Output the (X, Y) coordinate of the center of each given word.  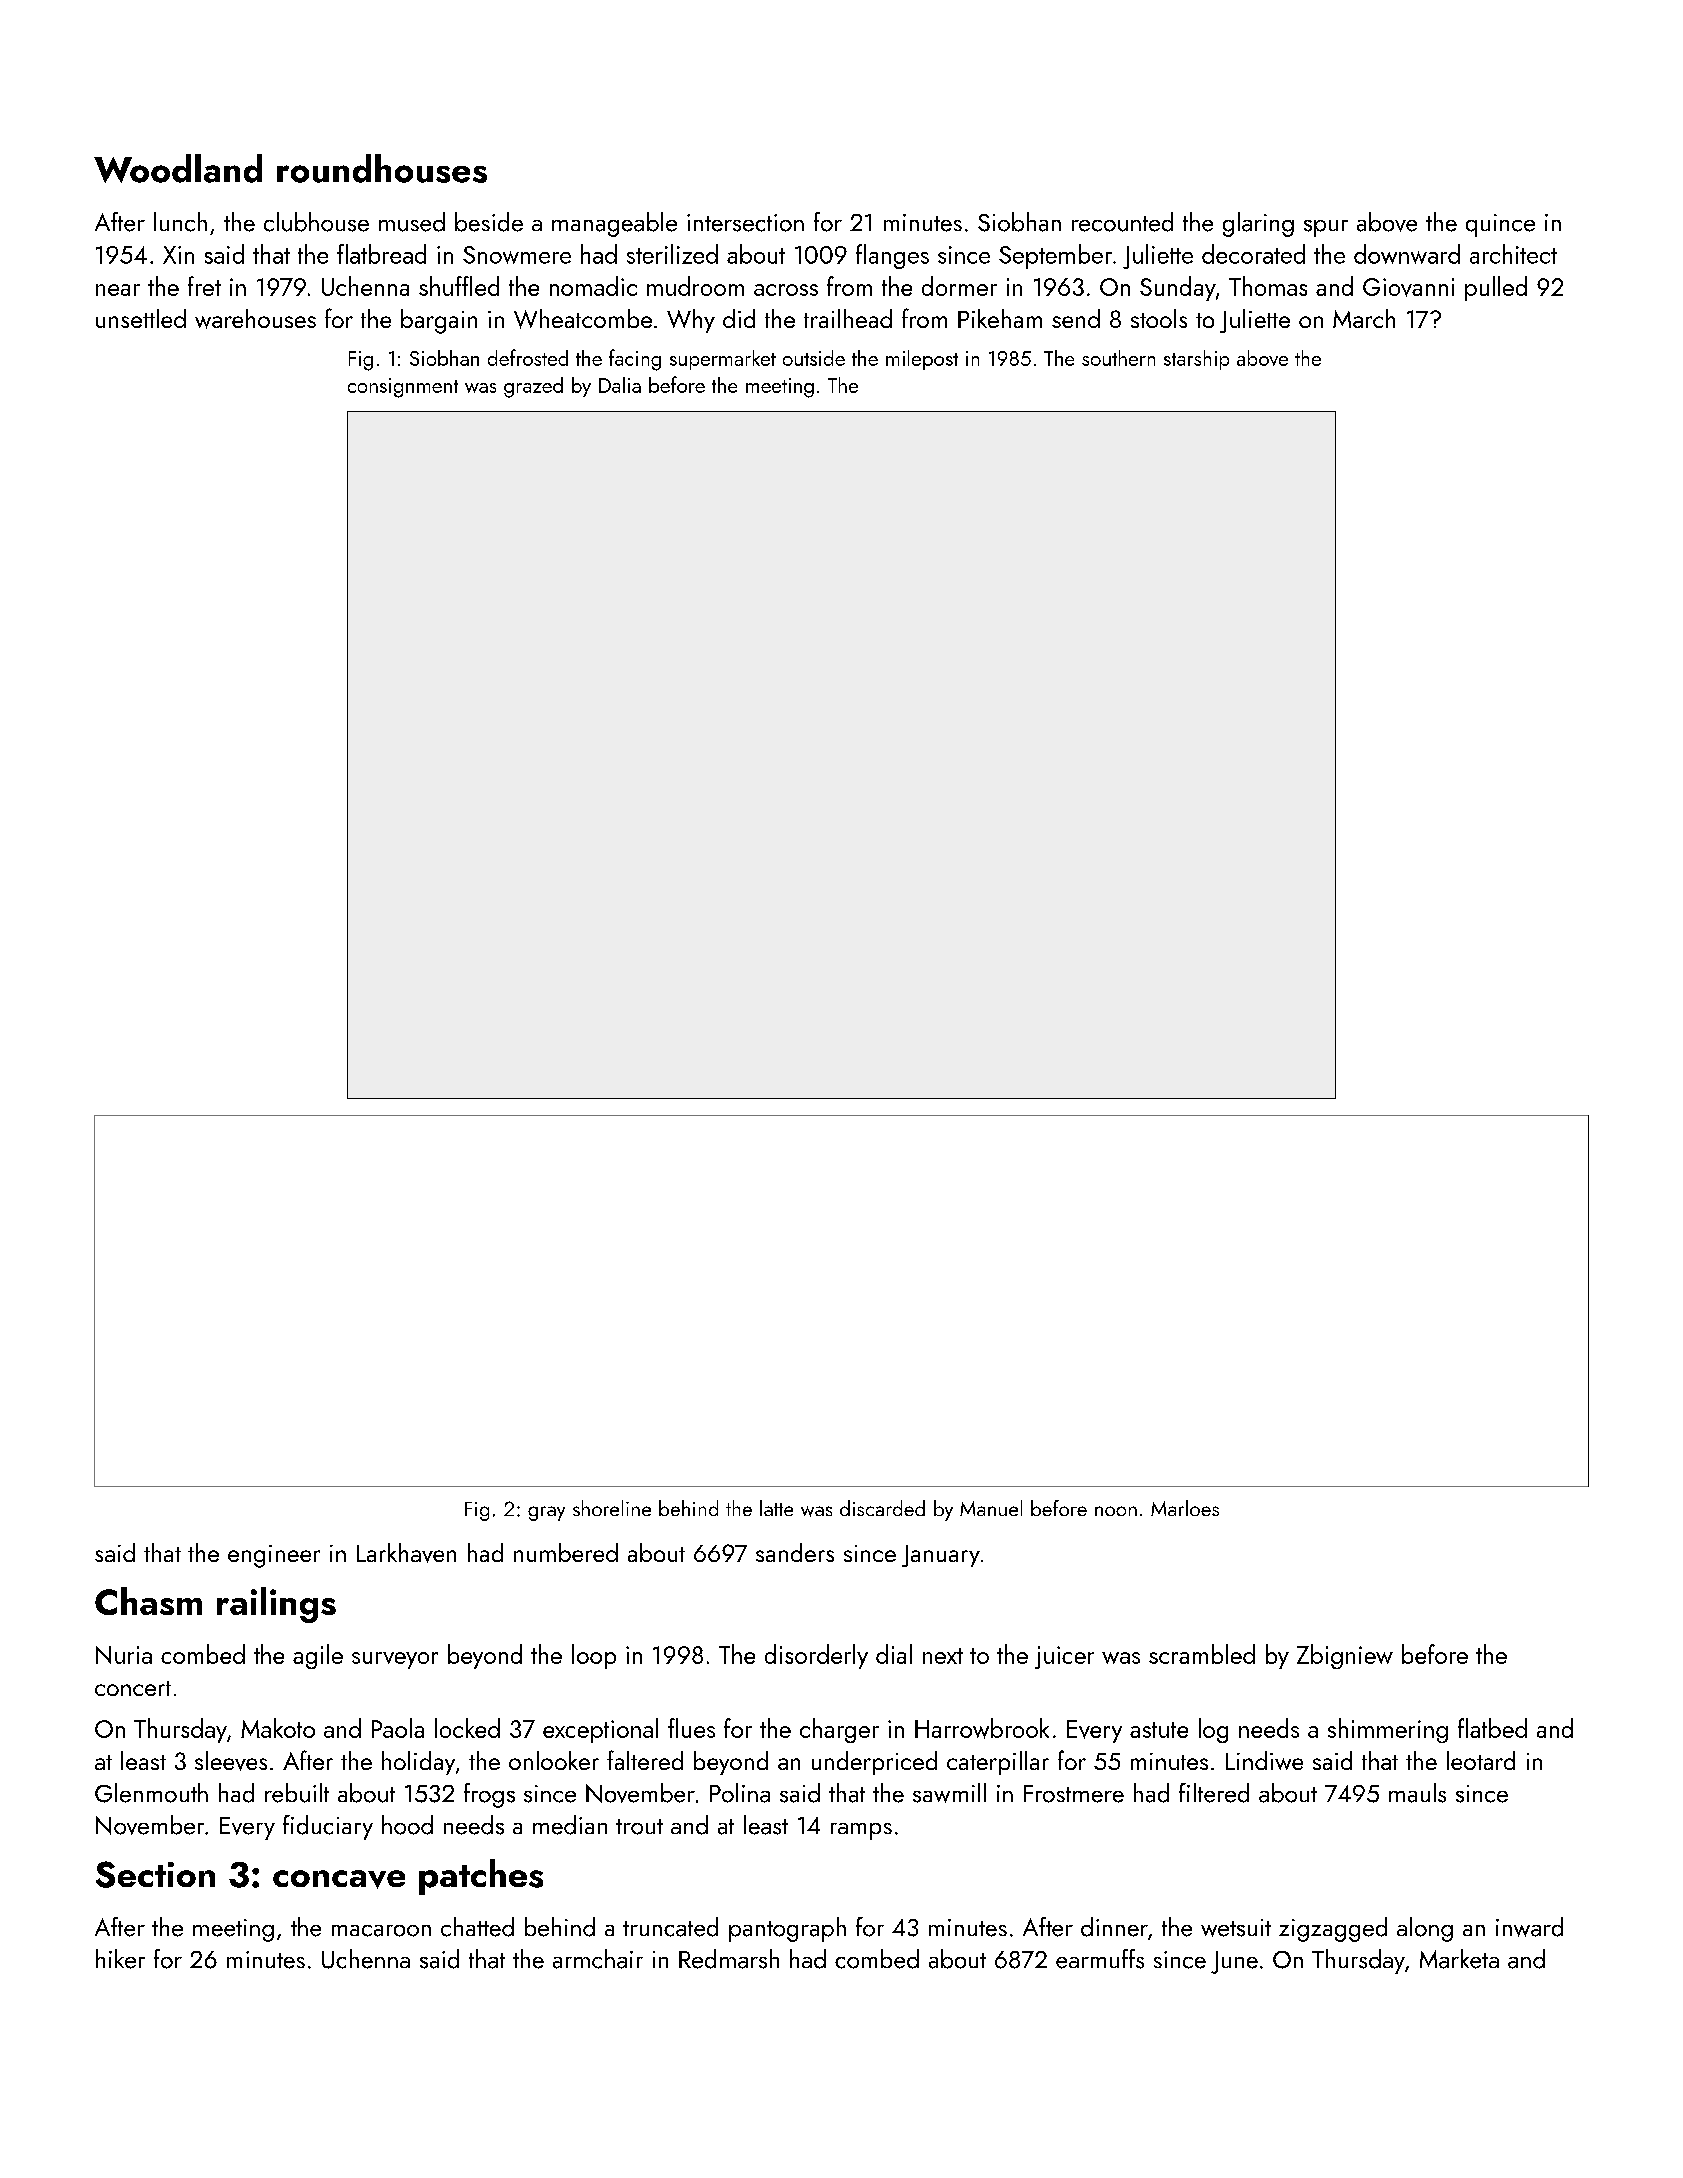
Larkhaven (406, 1553)
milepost (922, 360)
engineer (274, 1556)
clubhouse (316, 222)
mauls (1417, 1793)
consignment (403, 388)
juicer (1064, 1657)
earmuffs (1100, 1959)
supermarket (723, 360)
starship (1196, 360)
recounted (1122, 222)
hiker (120, 1959)
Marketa (1459, 1959)
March (1364, 318)
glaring (1258, 224)
